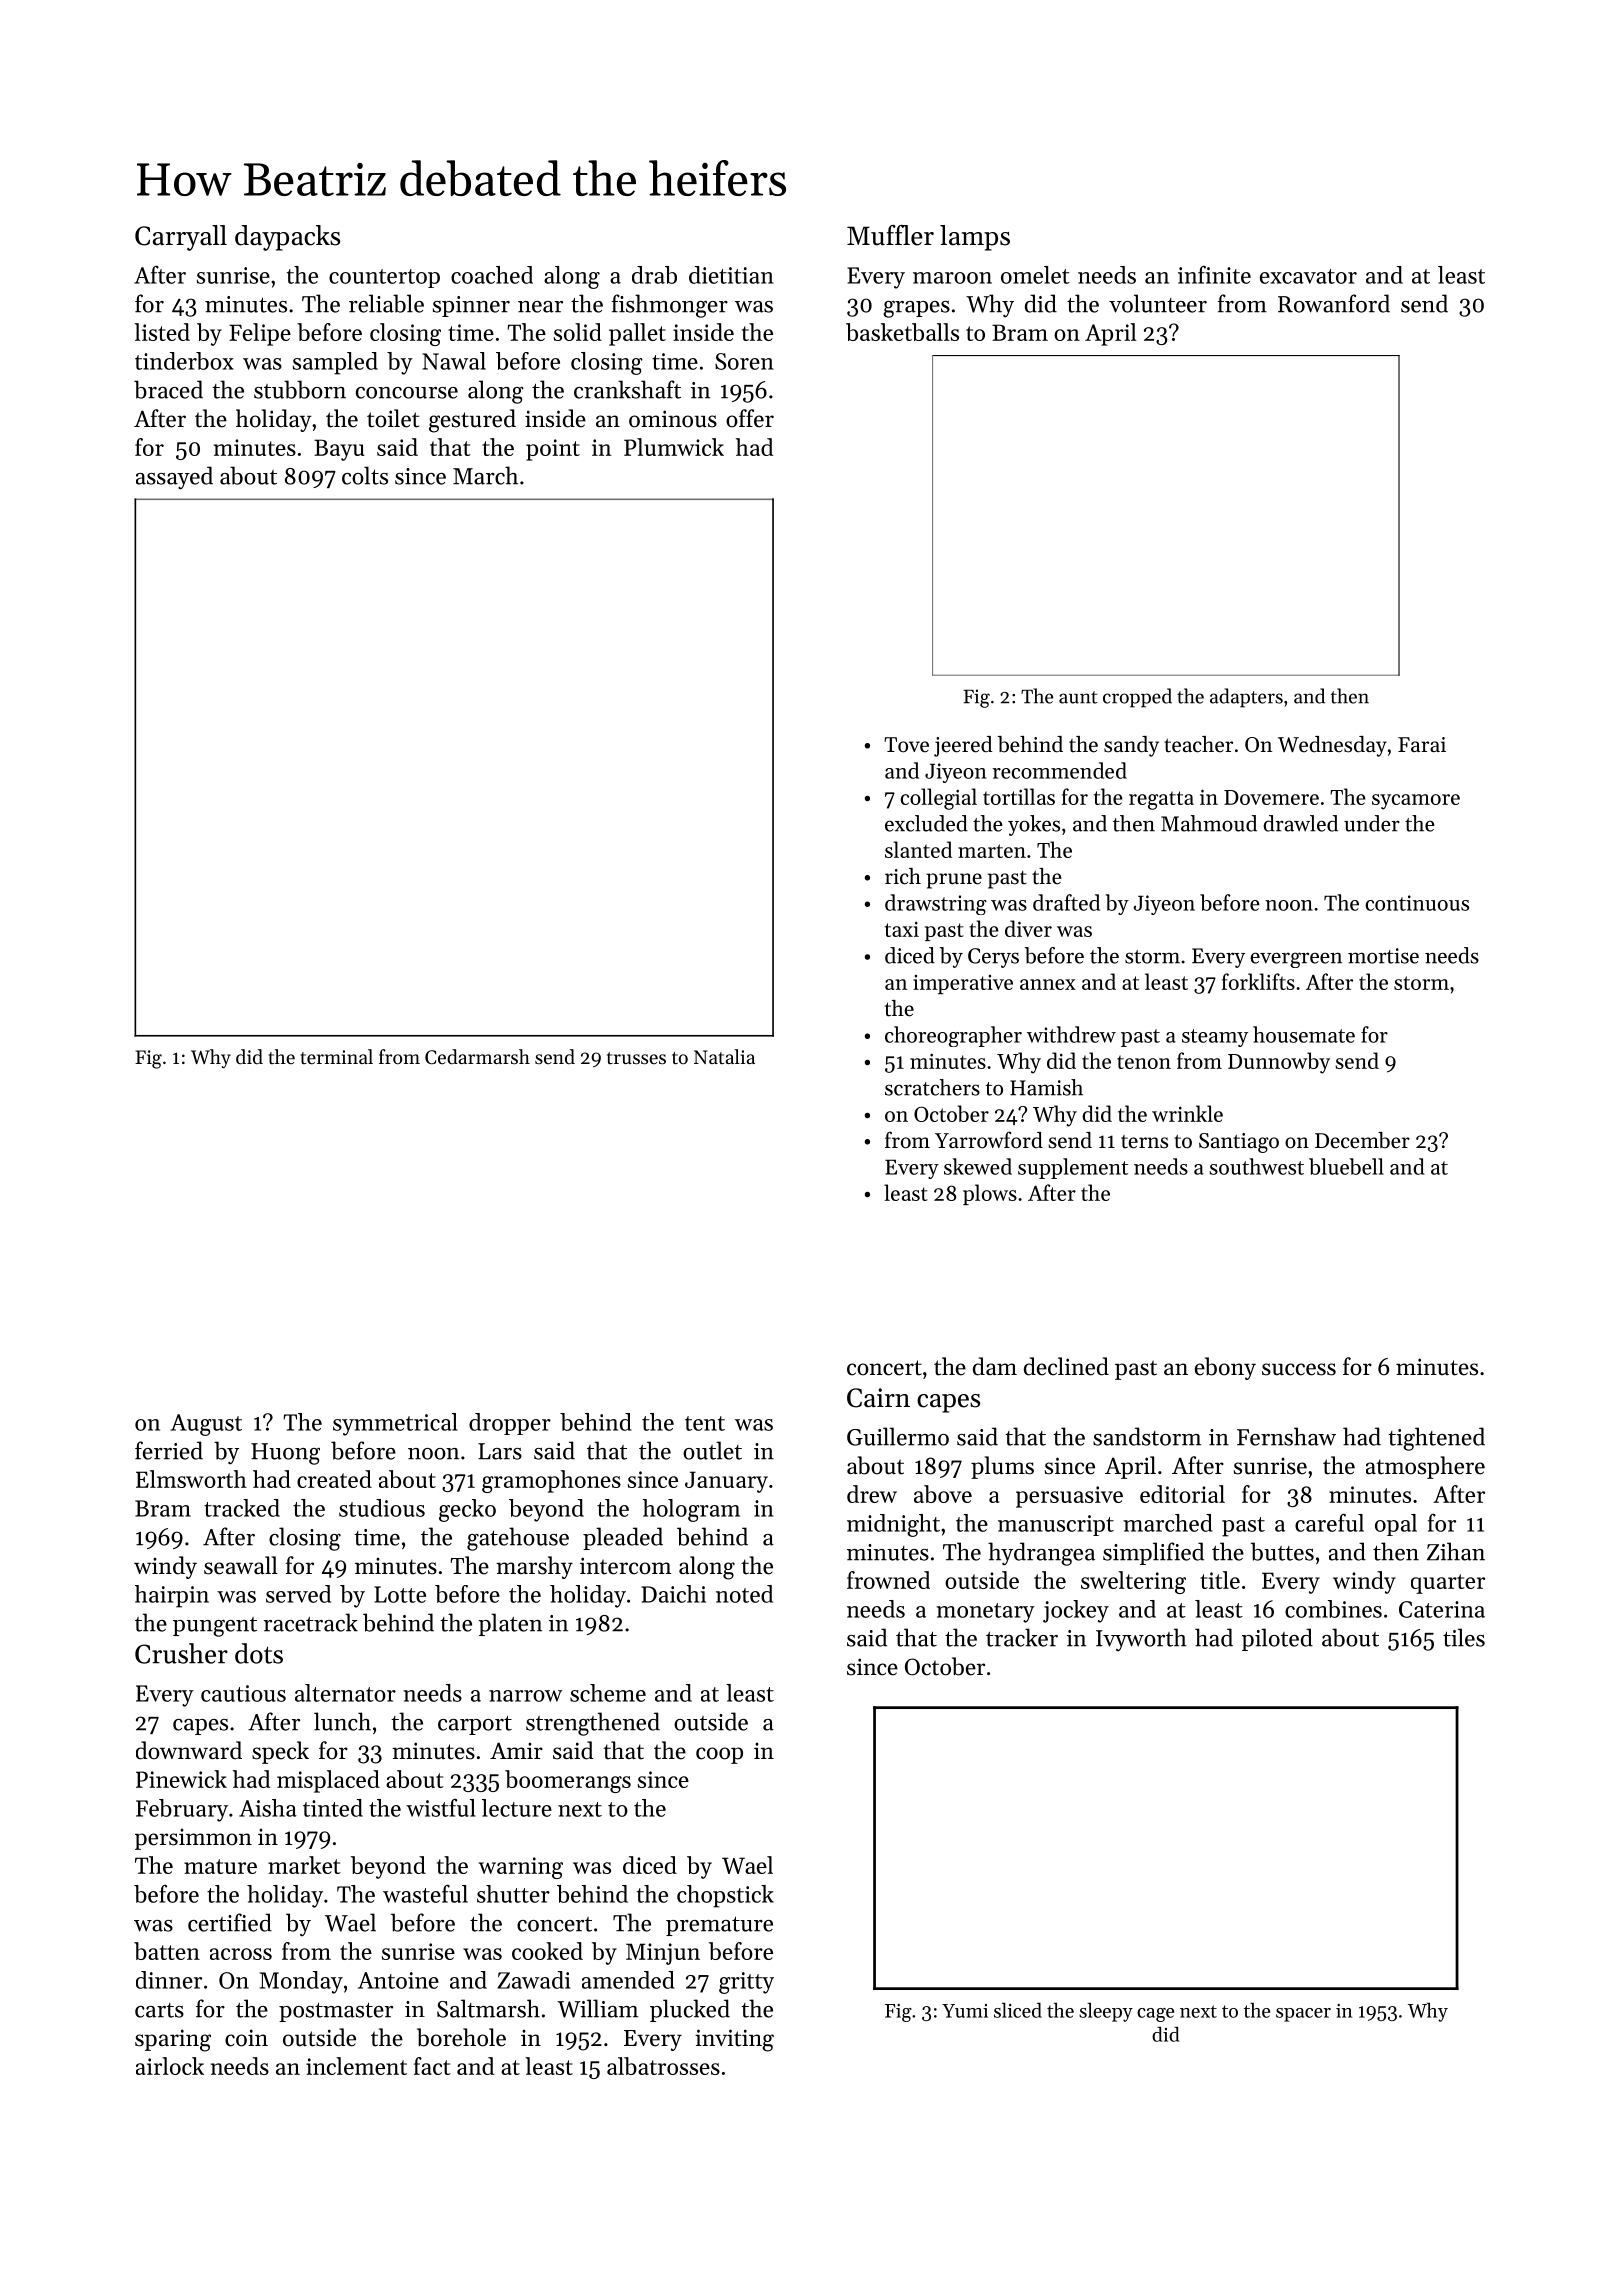  What do you see at coordinates (1332, 746) in the document?
I see `Wednesday` at bounding box center [1332, 746].
